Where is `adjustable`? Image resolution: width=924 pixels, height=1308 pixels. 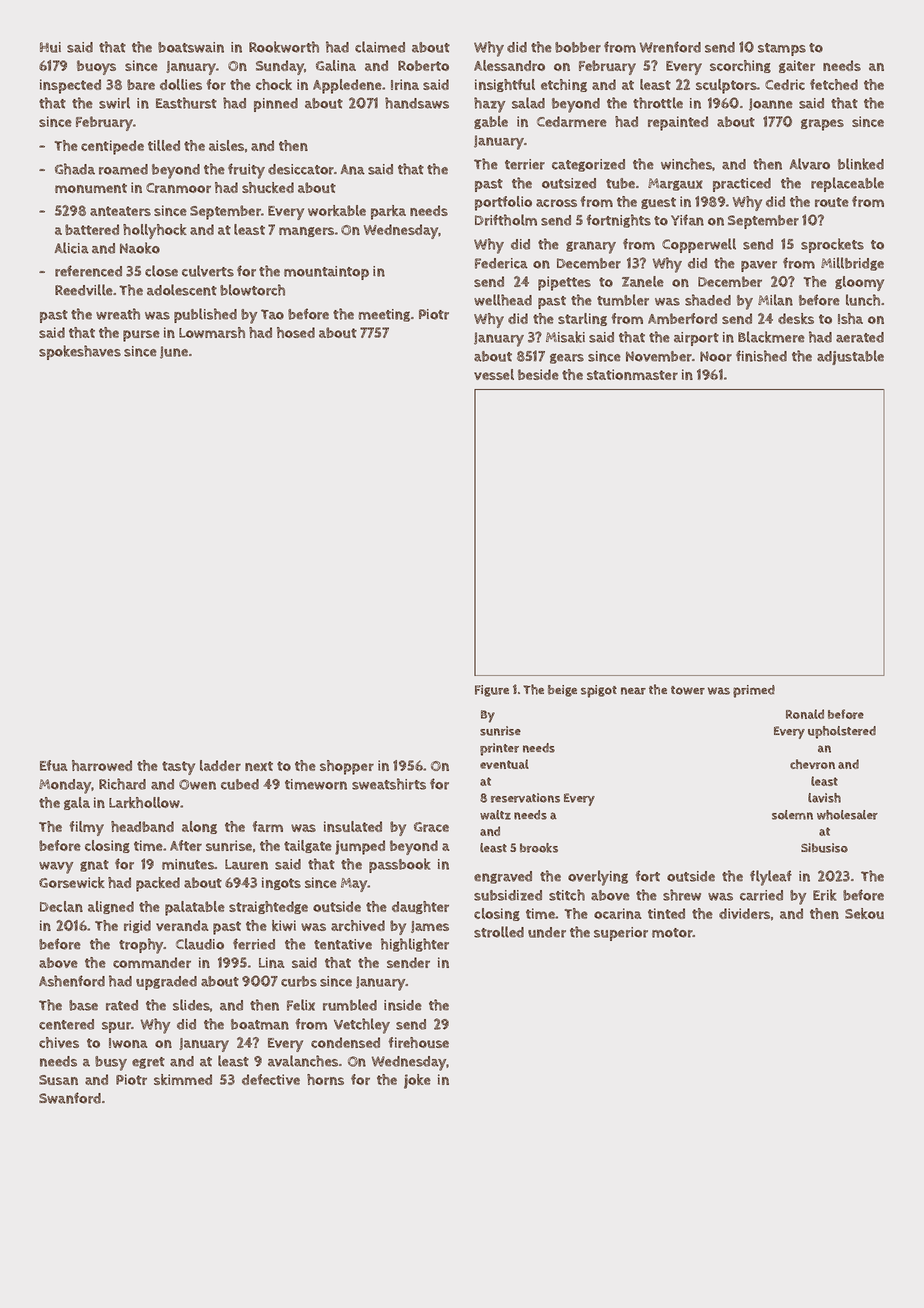
adjustable is located at coordinates (850, 357).
